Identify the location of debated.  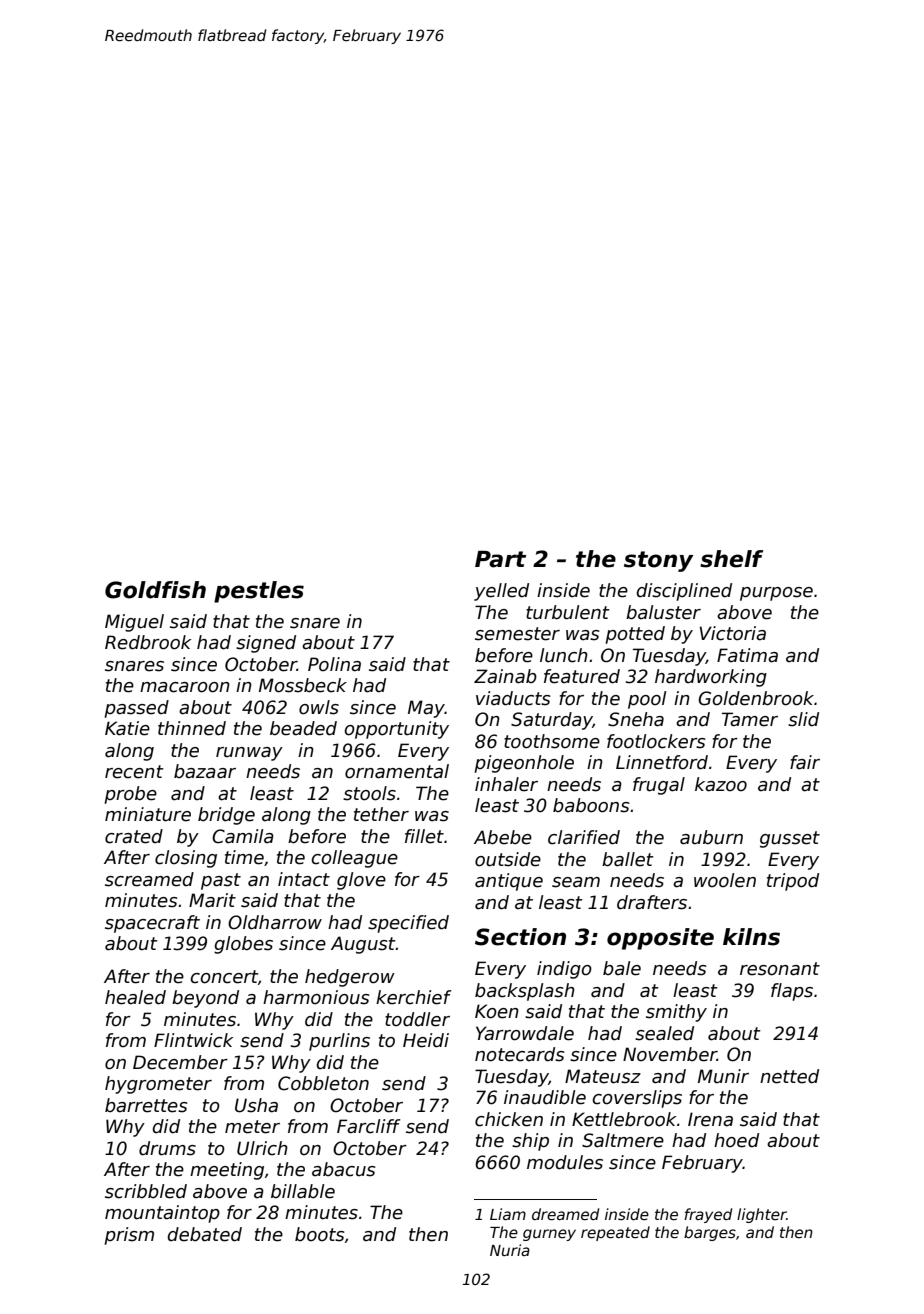
(204, 1234).
